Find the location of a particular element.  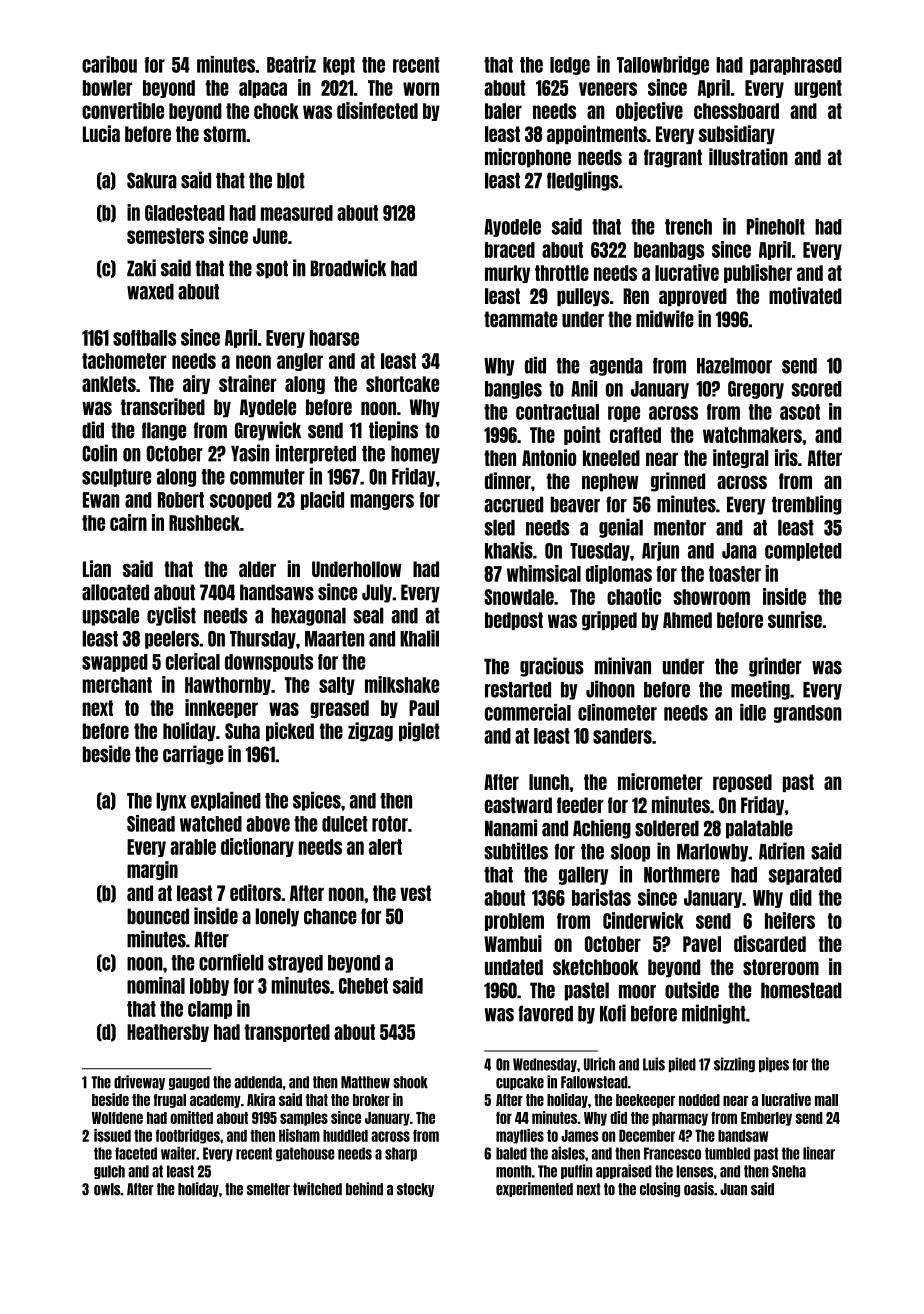

Snowdale is located at coordinates (519, 597).
